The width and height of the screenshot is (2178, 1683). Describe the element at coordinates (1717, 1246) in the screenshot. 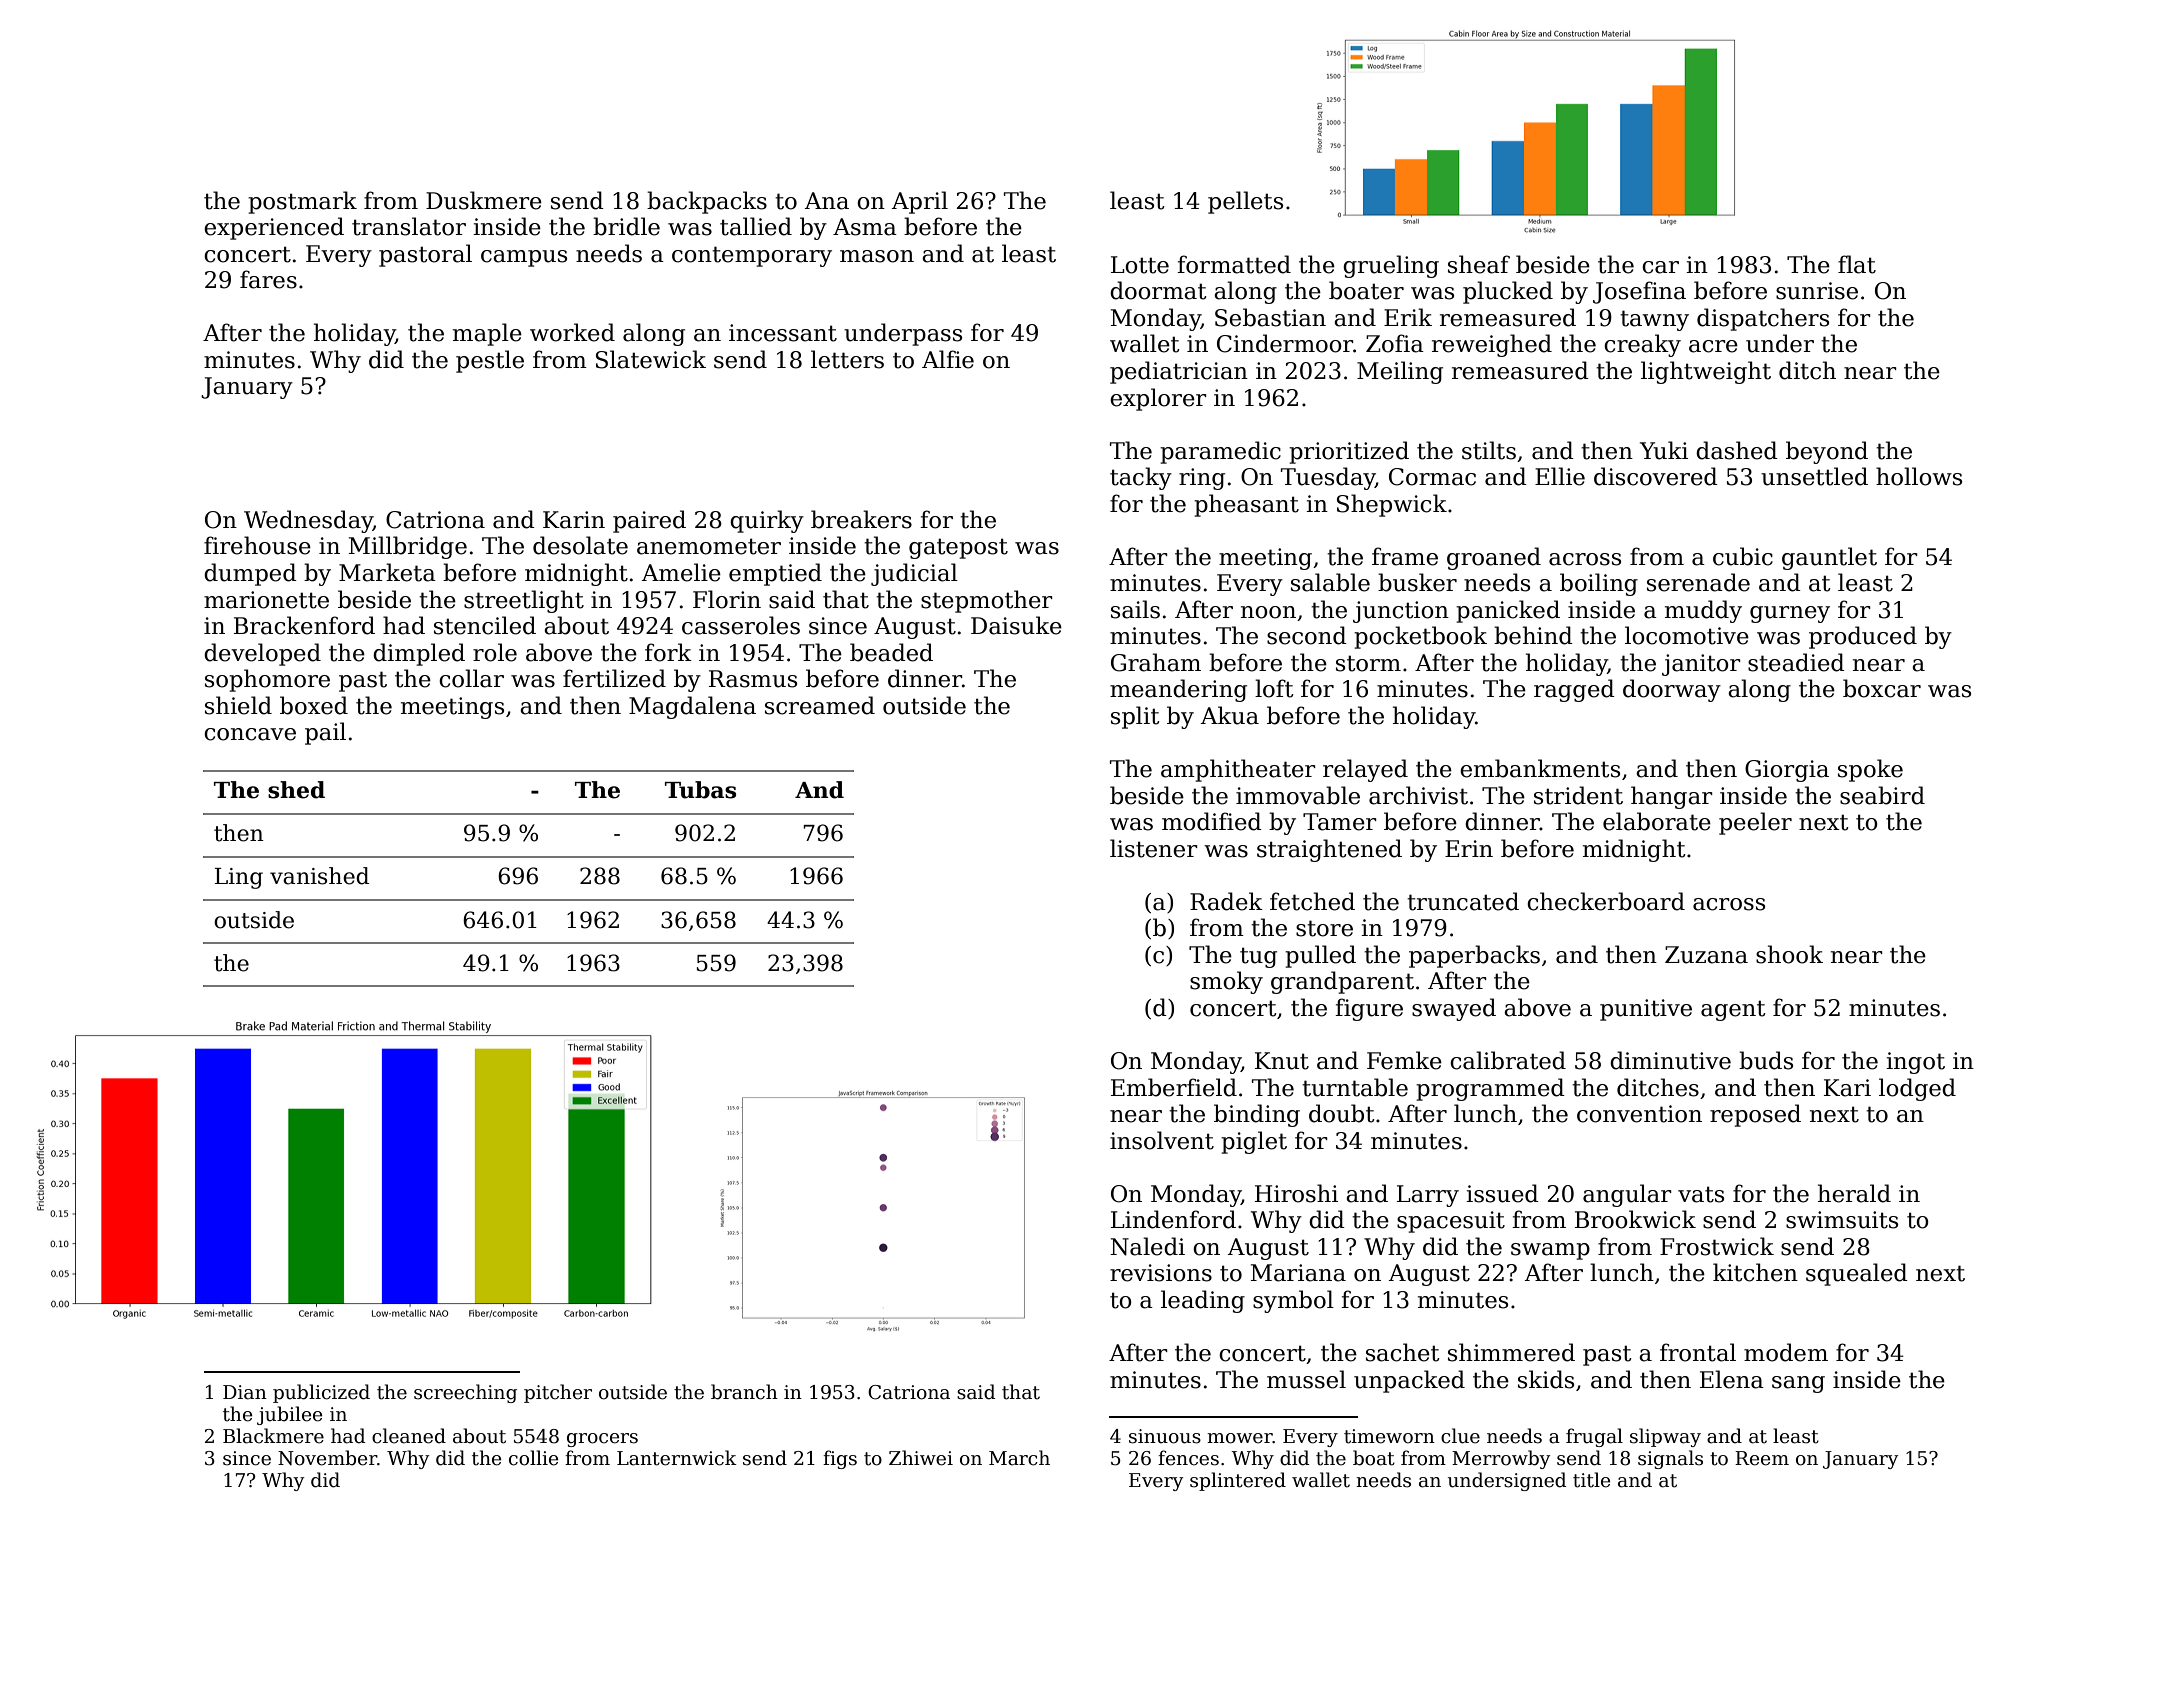

I see `Frostwick` at that location.
